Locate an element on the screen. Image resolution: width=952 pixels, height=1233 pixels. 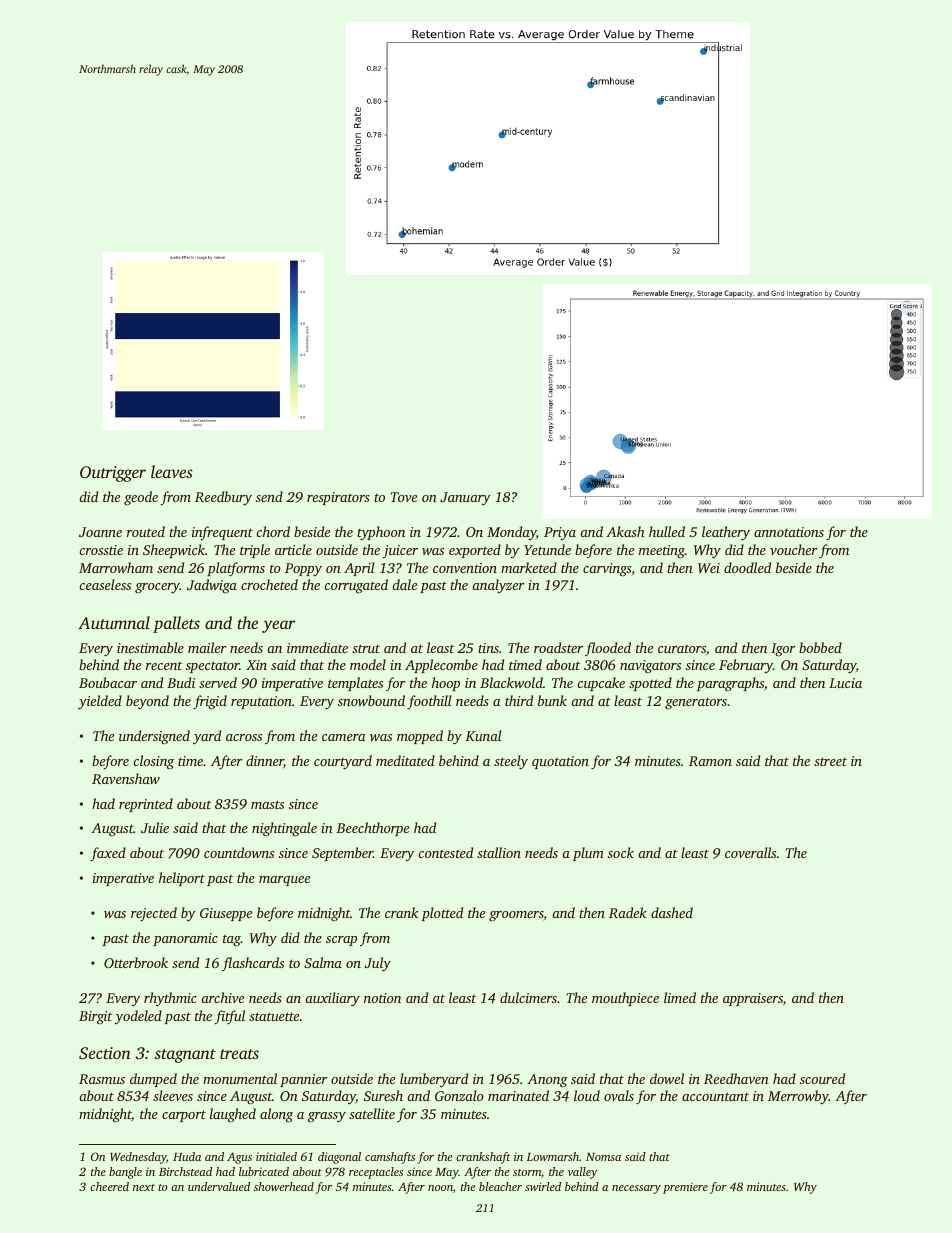
sleeves is located at coordinates (173, 1095).
